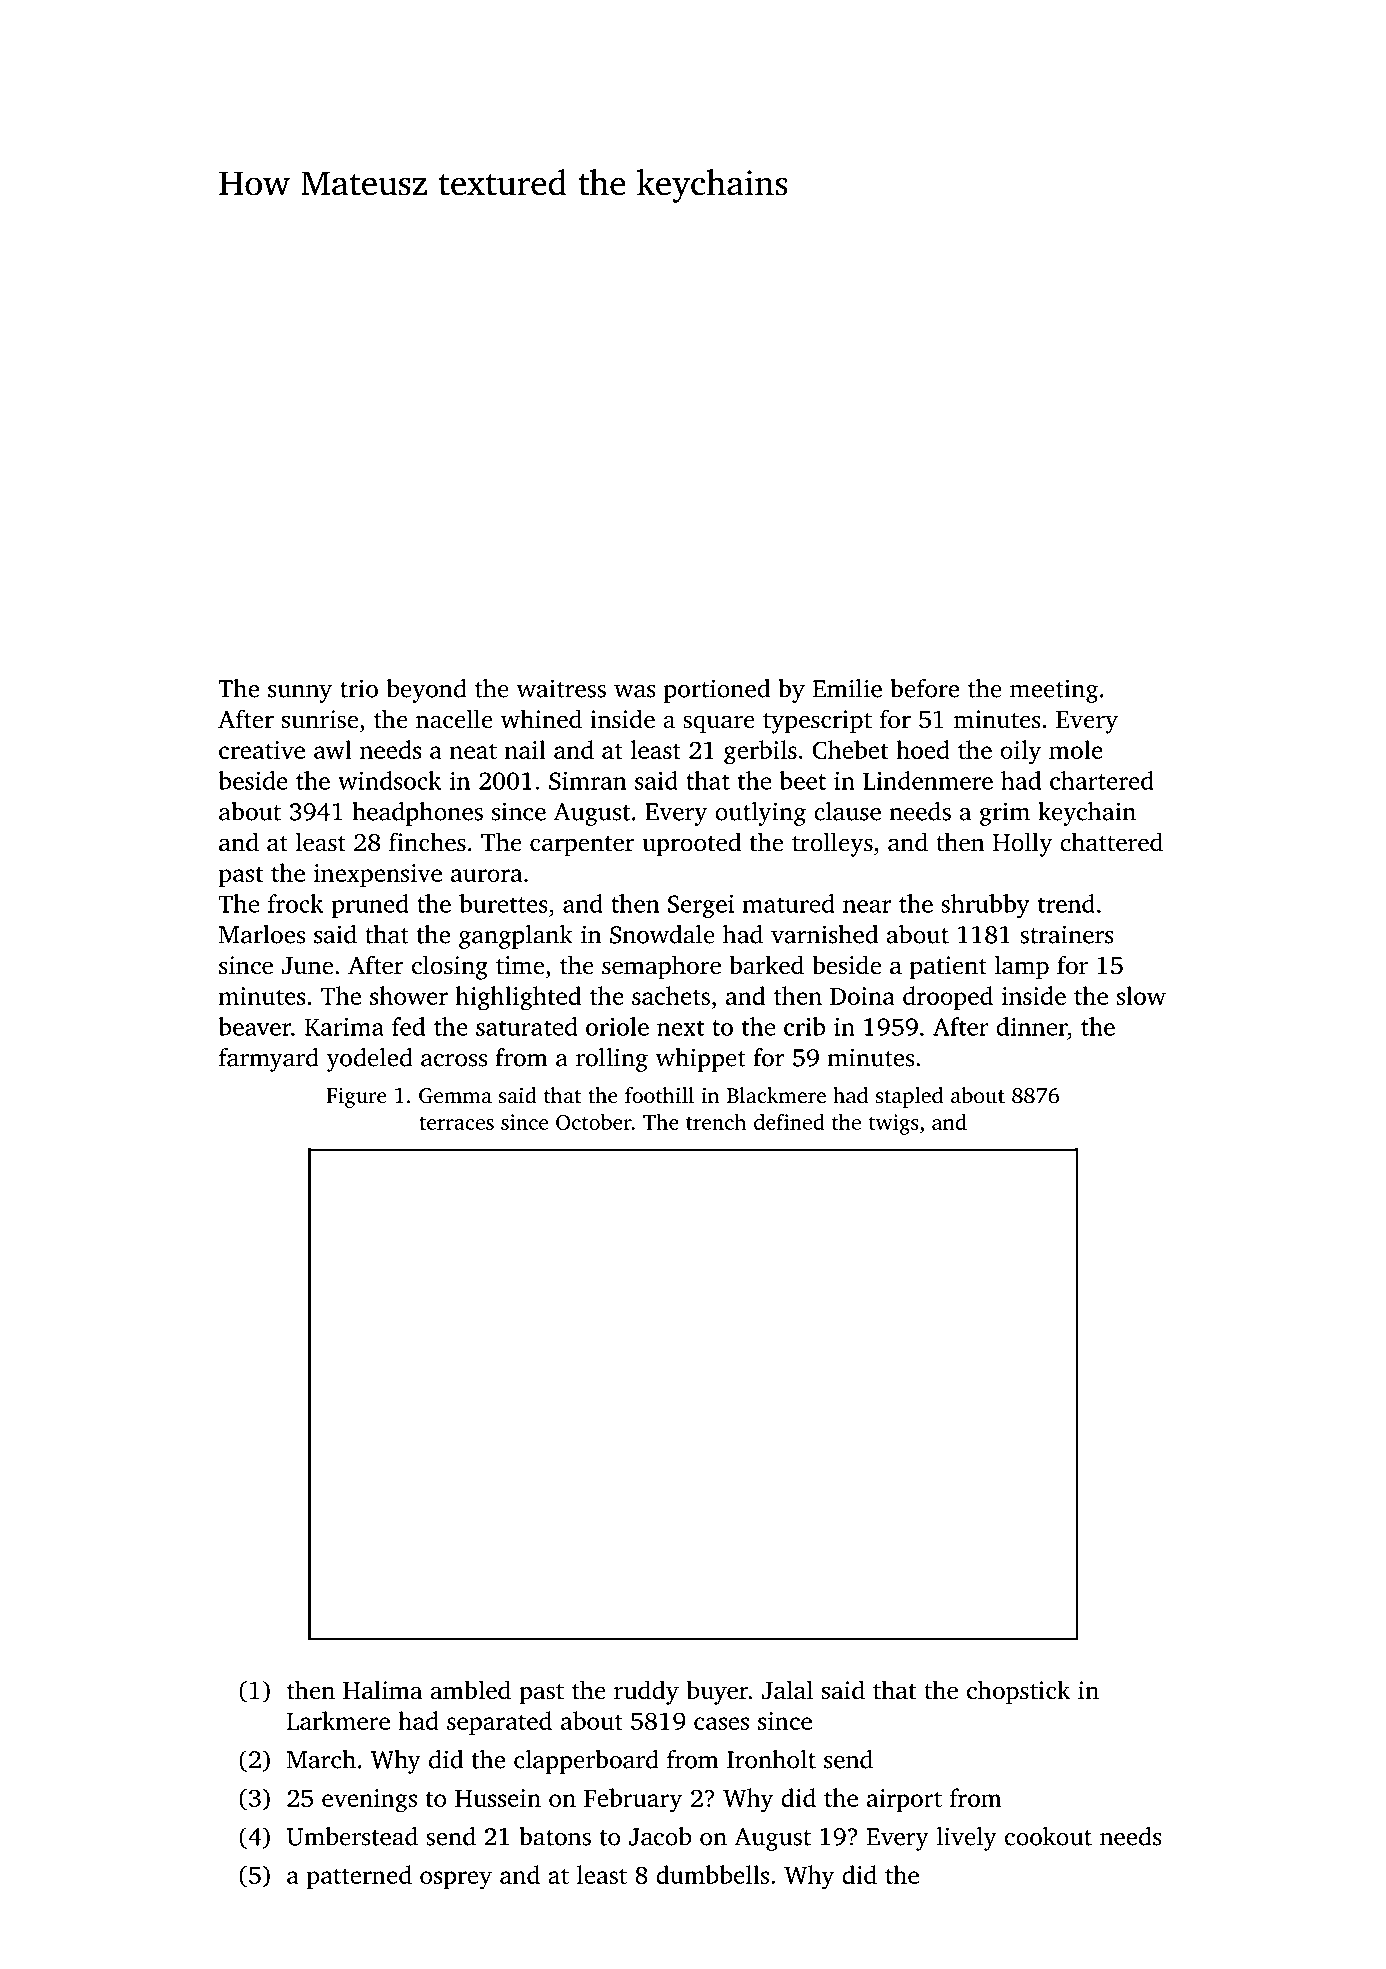  I want to click on highlighted, so click(518, 998).
